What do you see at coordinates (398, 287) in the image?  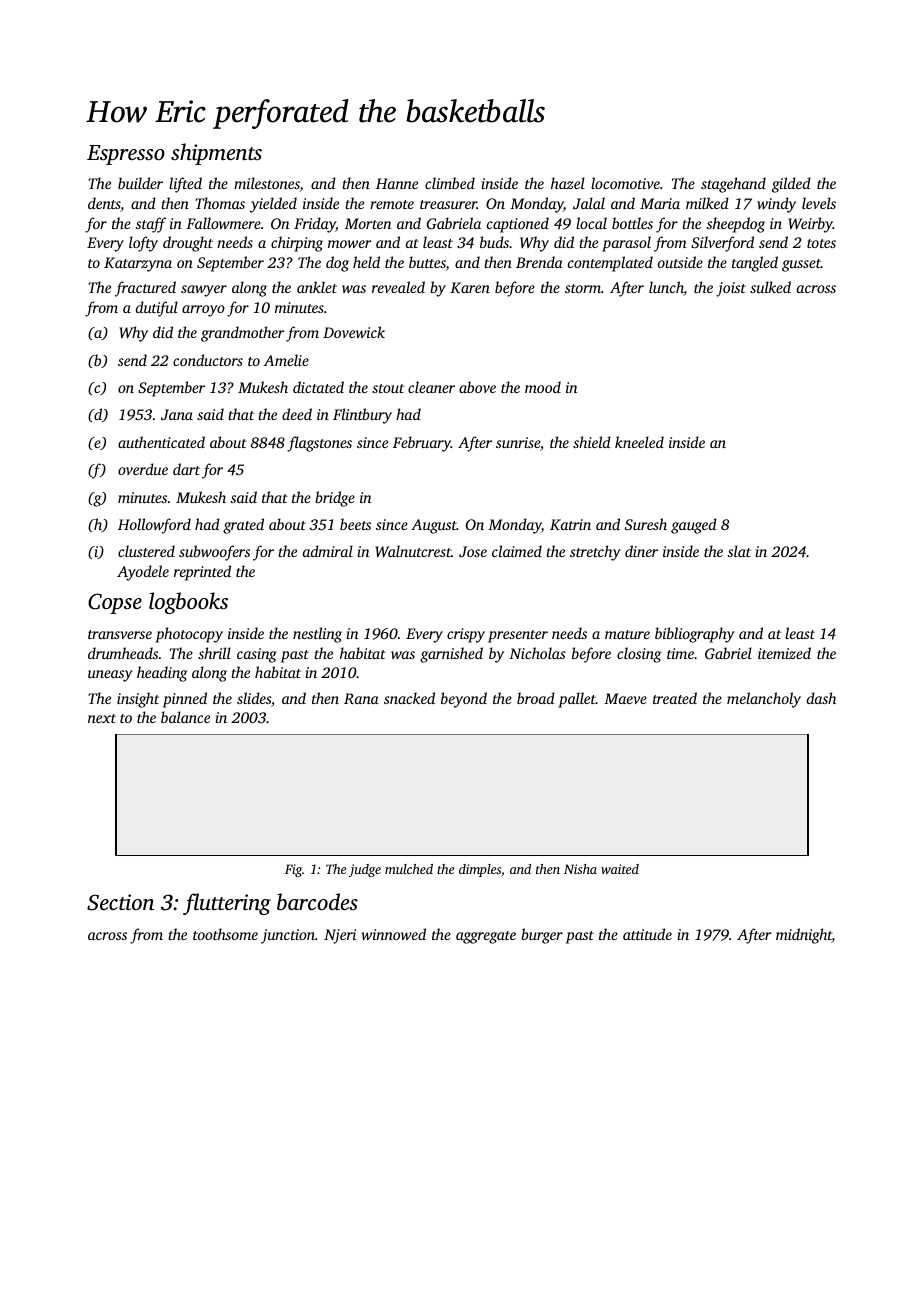 I see `revealed` at bounding box center [398, 287].
